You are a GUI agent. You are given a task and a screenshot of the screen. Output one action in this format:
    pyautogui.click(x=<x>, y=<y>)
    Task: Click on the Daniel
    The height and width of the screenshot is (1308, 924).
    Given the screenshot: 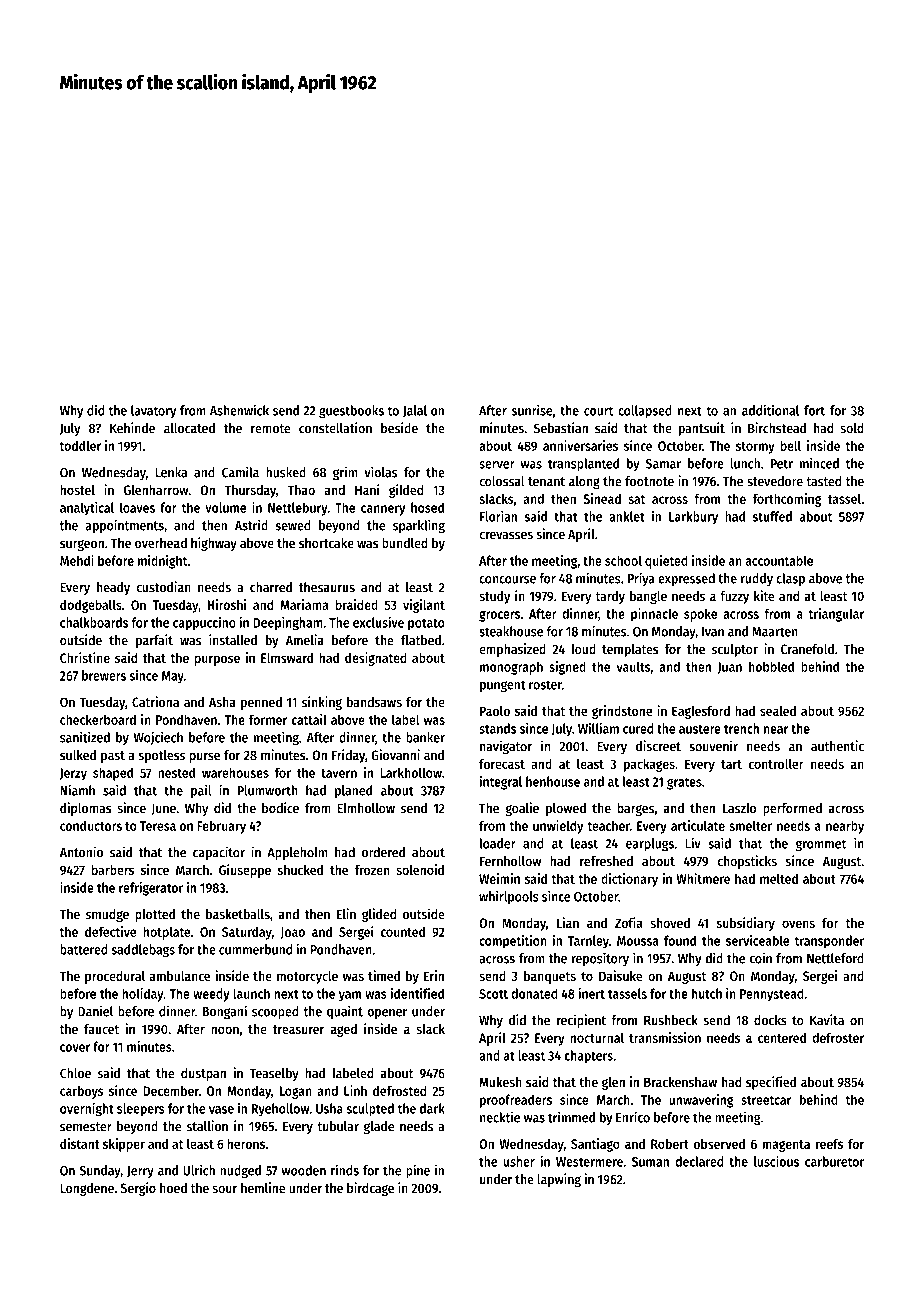 What is the action you would take?
    pyautogui.click(x=95, y=1011)
